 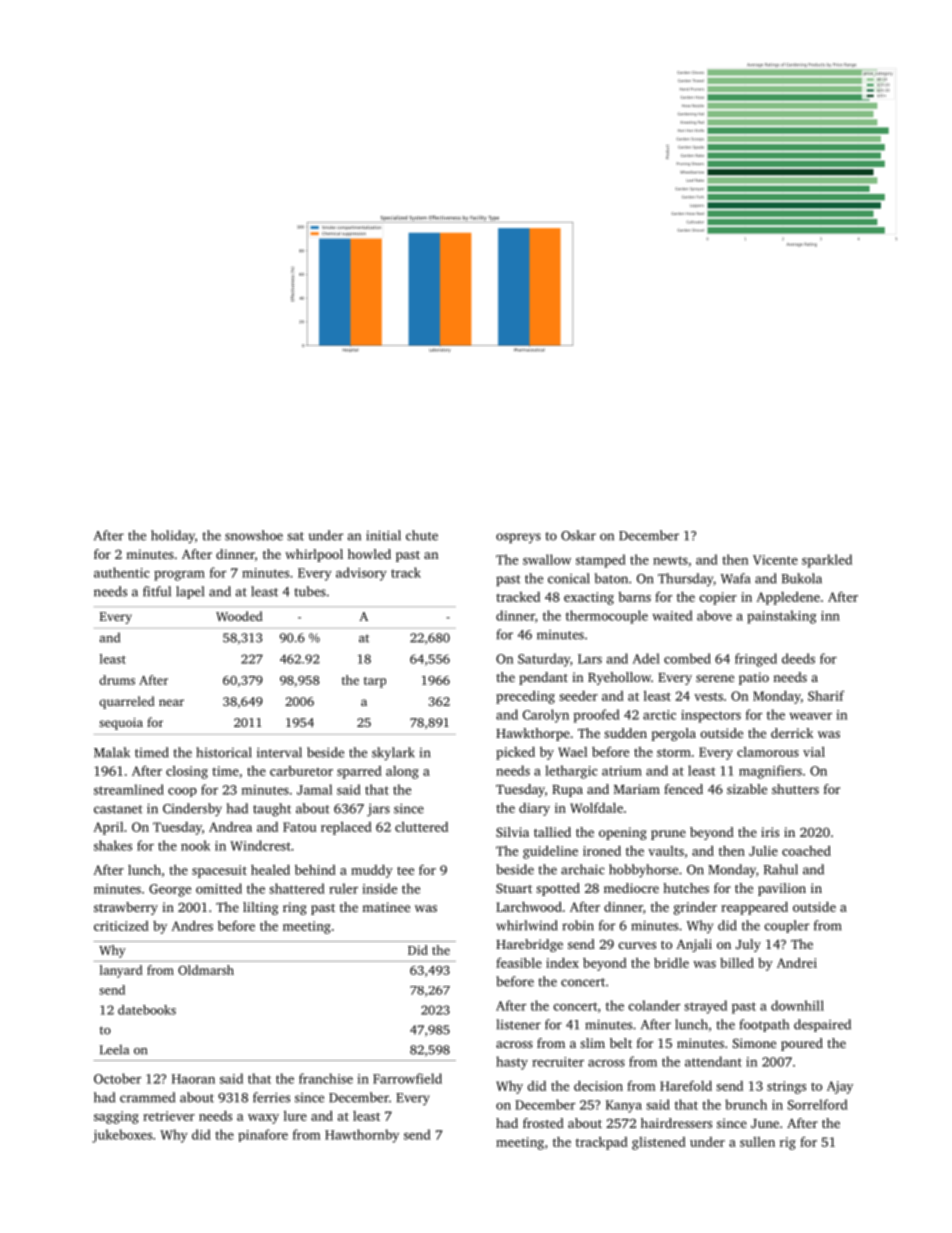 What do you see at coordinates (113, 845) in the image?
I see `shakes` at bounding box center [113, 845].
